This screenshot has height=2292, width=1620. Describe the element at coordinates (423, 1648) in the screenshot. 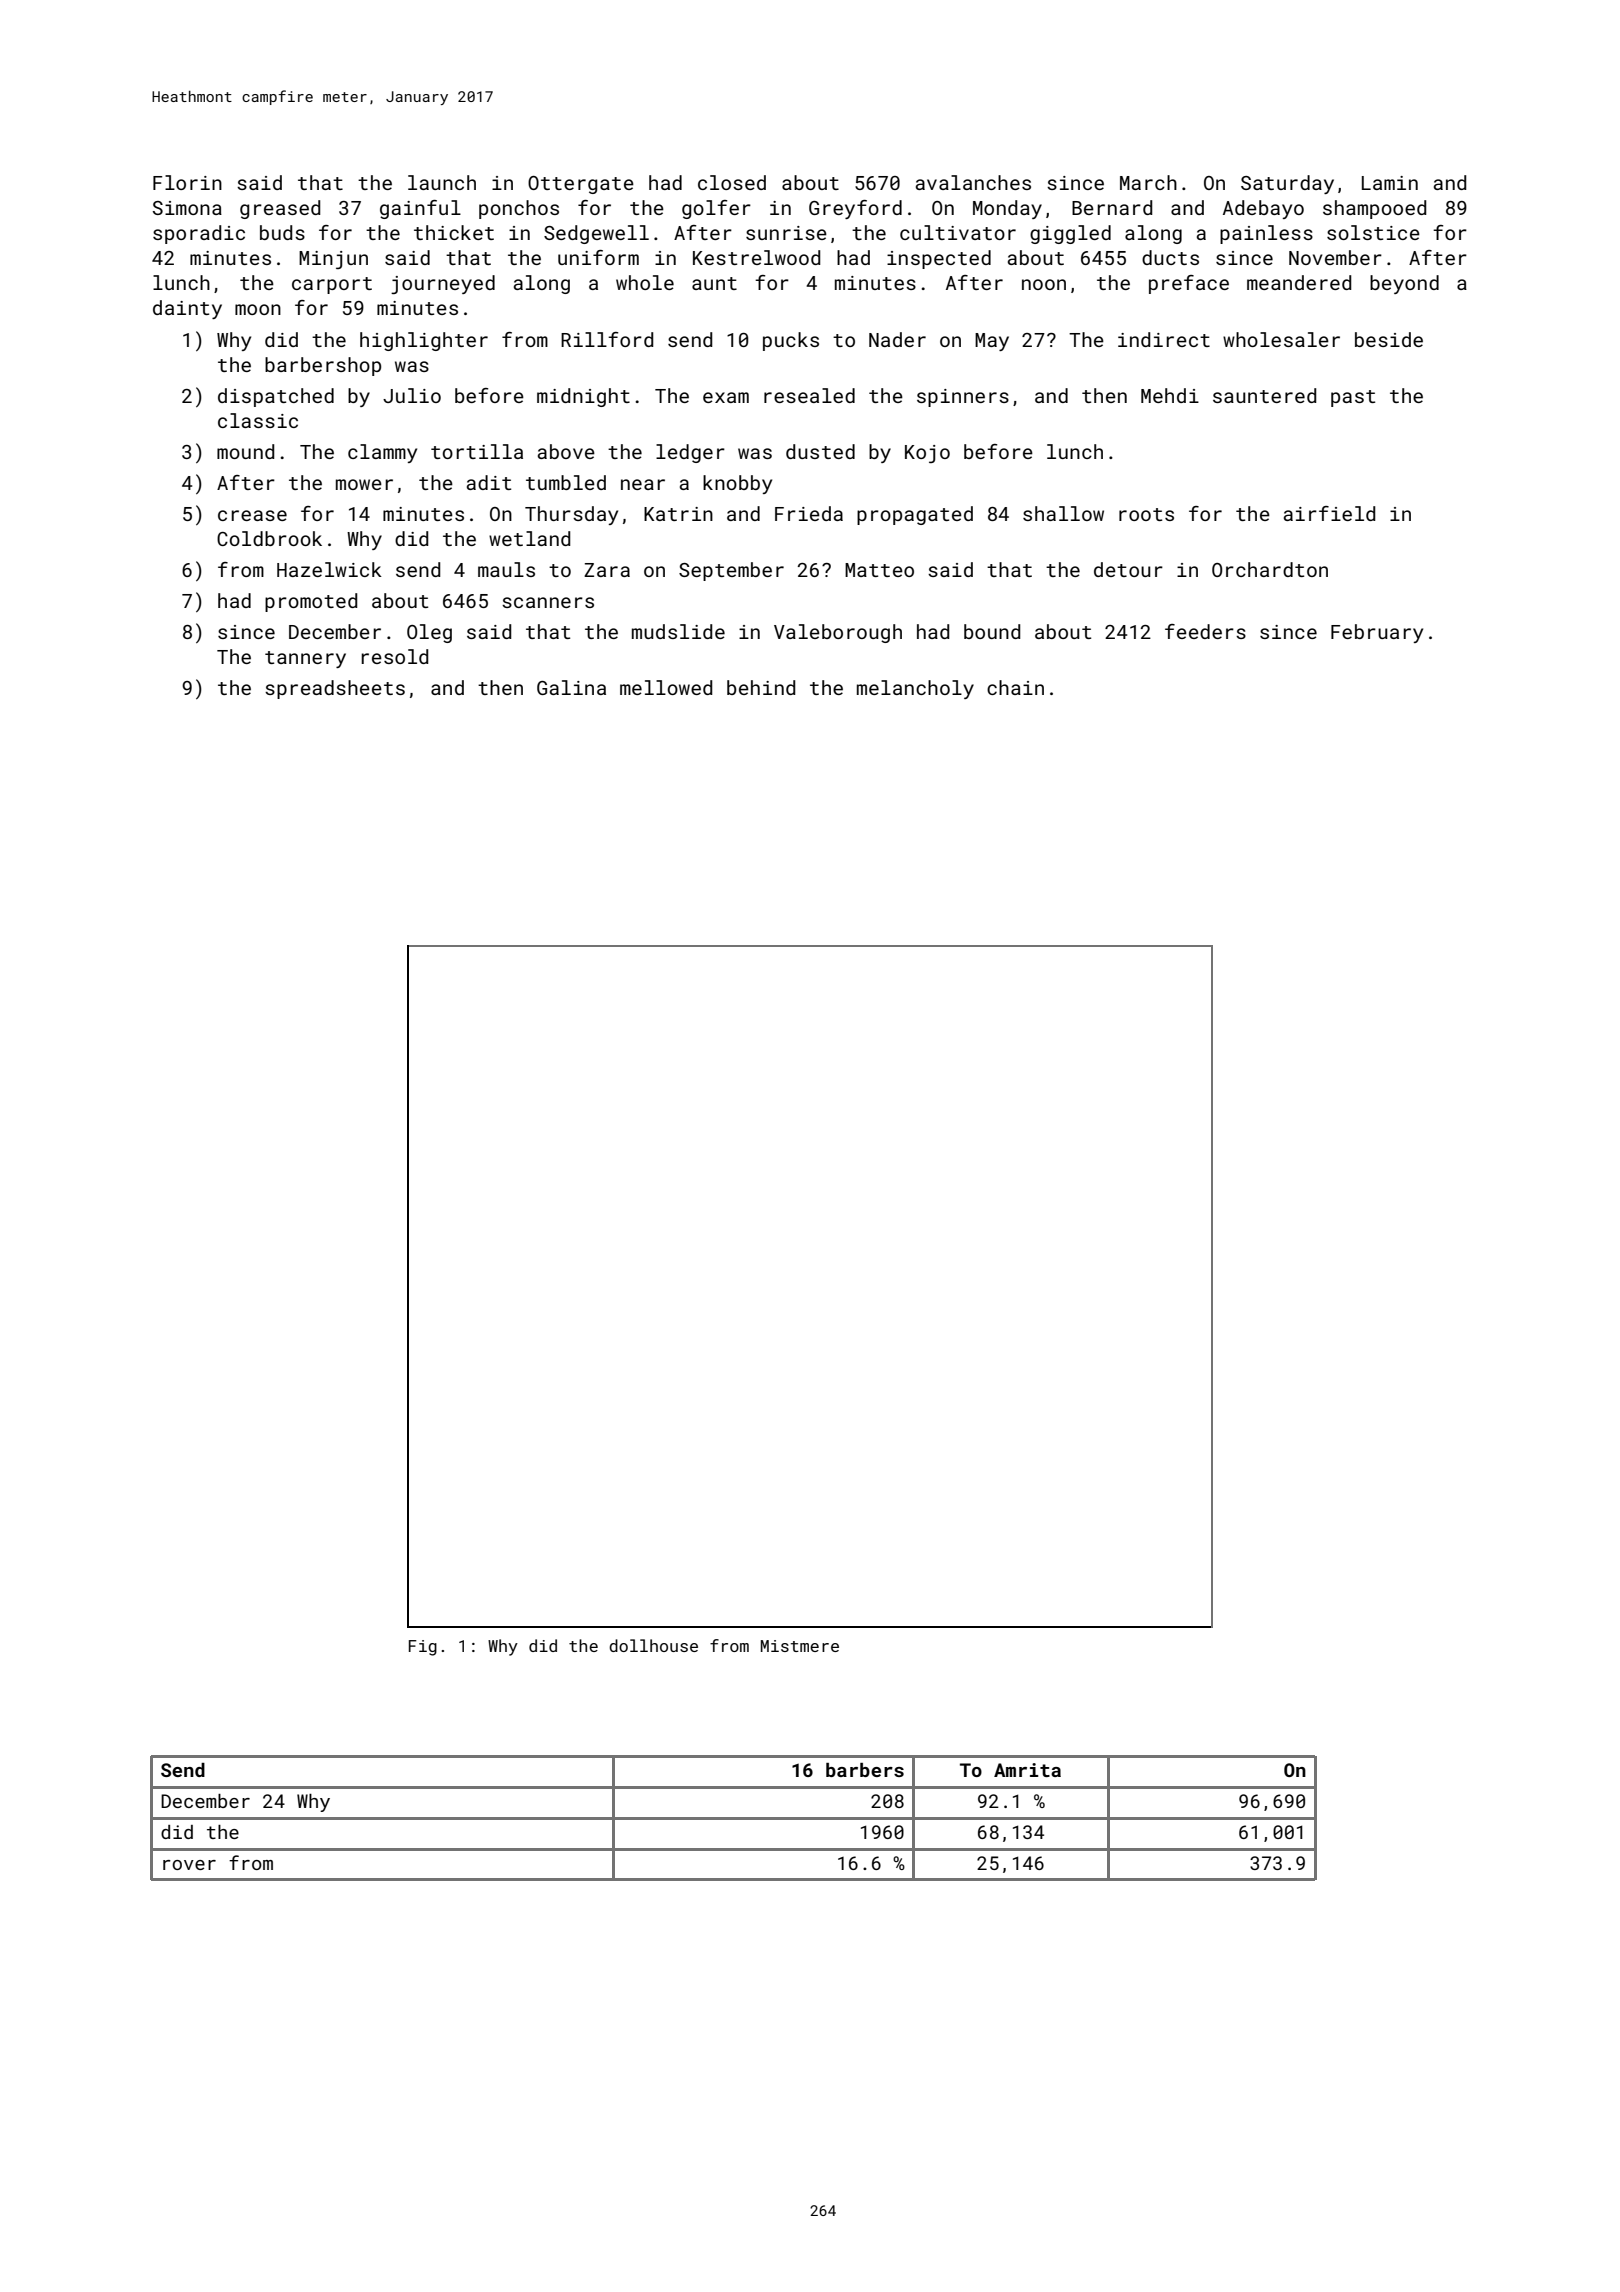

I see `Fig` at that location.
